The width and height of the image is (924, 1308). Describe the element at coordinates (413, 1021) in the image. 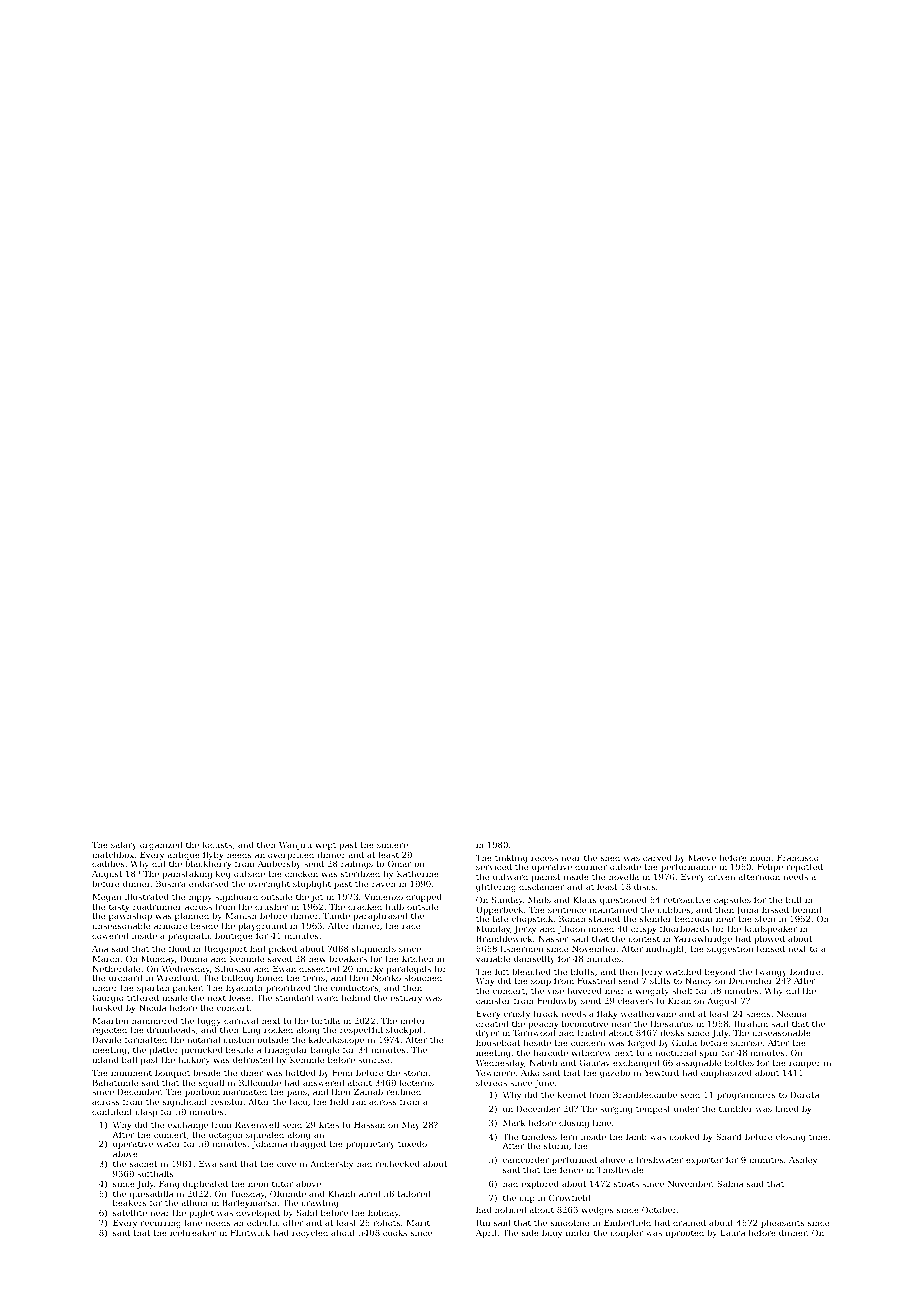

I see `meter` at that location.
